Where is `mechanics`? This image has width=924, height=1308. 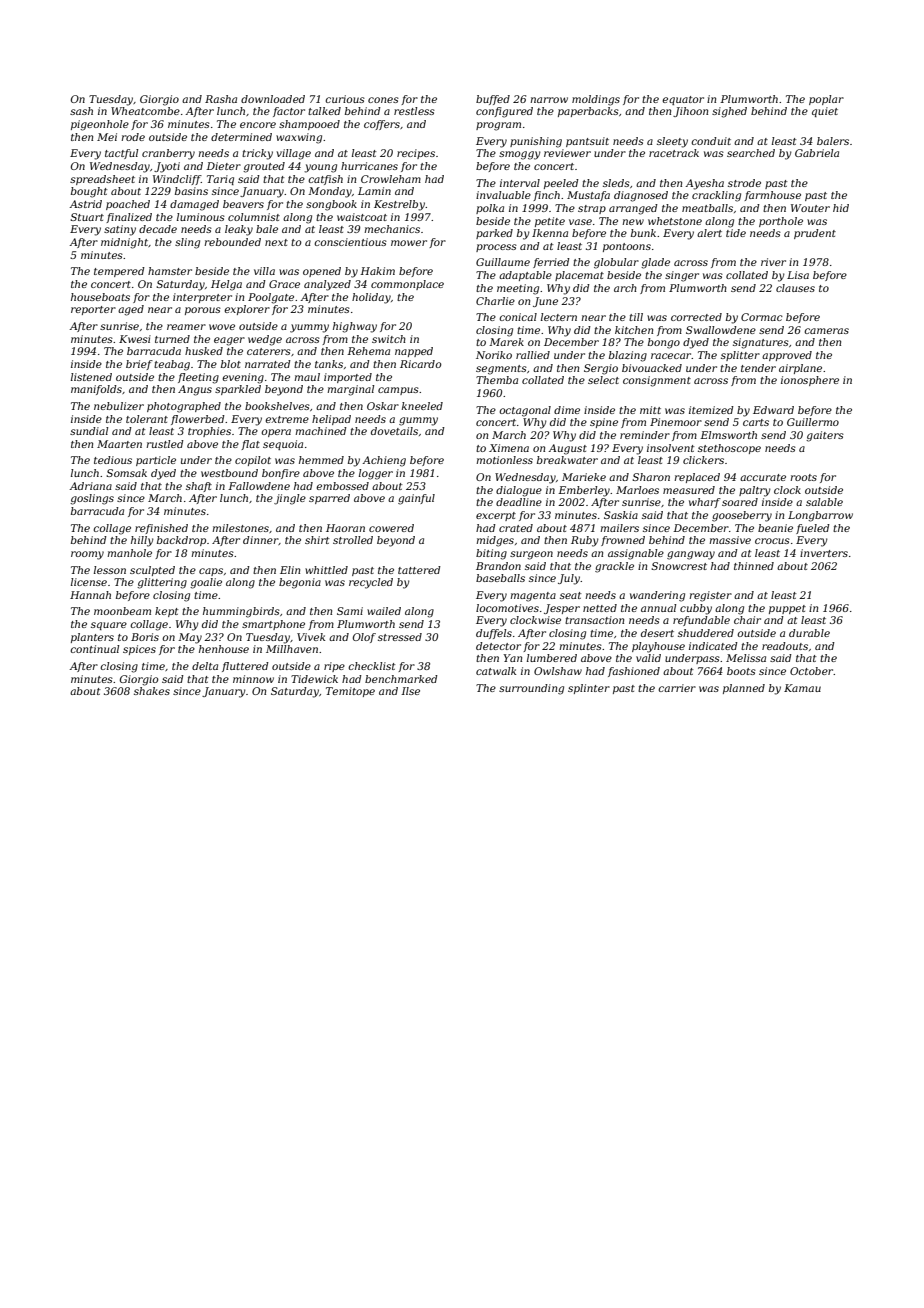 mechanics is located at coordinates (392, 229).
